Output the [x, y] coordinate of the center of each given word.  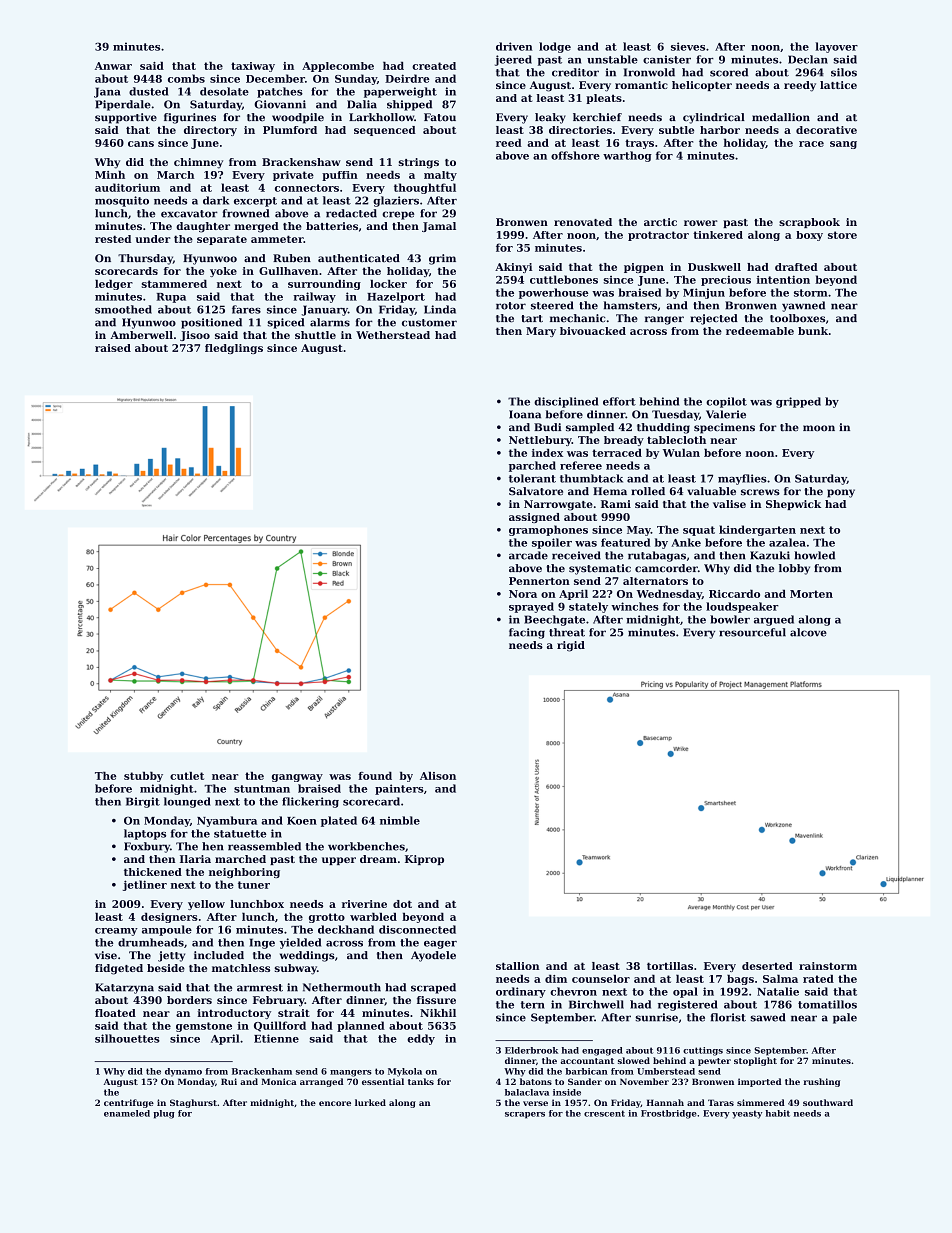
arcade [528, 555]
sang [843, 145]
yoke [223, 272]
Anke [686, 542]
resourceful [752, 632]
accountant [587, 1061]
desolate [224, 91]
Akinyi [513, 268]
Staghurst [193, 1103]
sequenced [385, 131]
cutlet [187, 776]
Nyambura [227, 821]
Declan [808, 59]
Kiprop [424, 860]
